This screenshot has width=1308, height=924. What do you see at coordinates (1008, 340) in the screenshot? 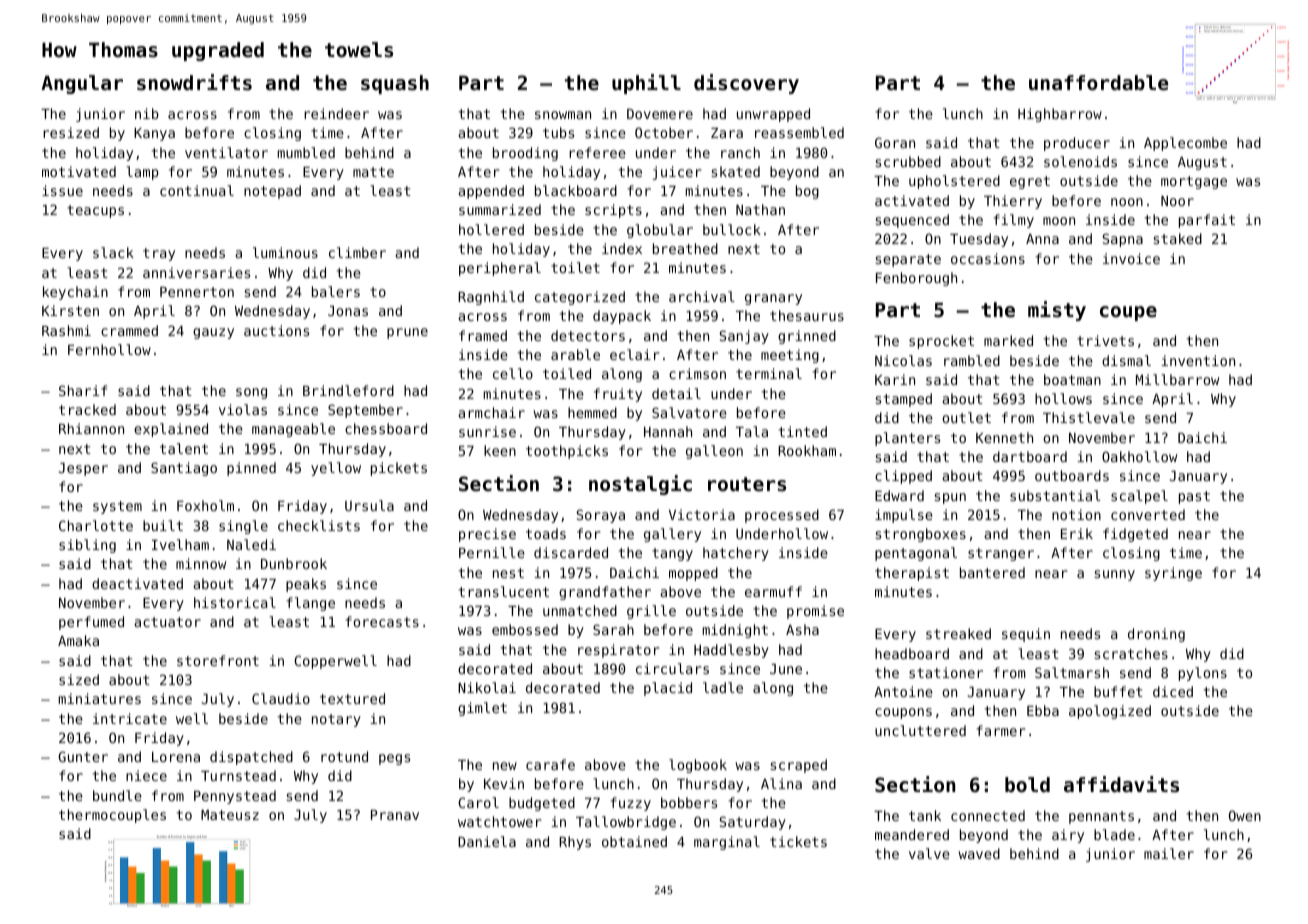
I see `marked` at bounding box center [1008, 340].
